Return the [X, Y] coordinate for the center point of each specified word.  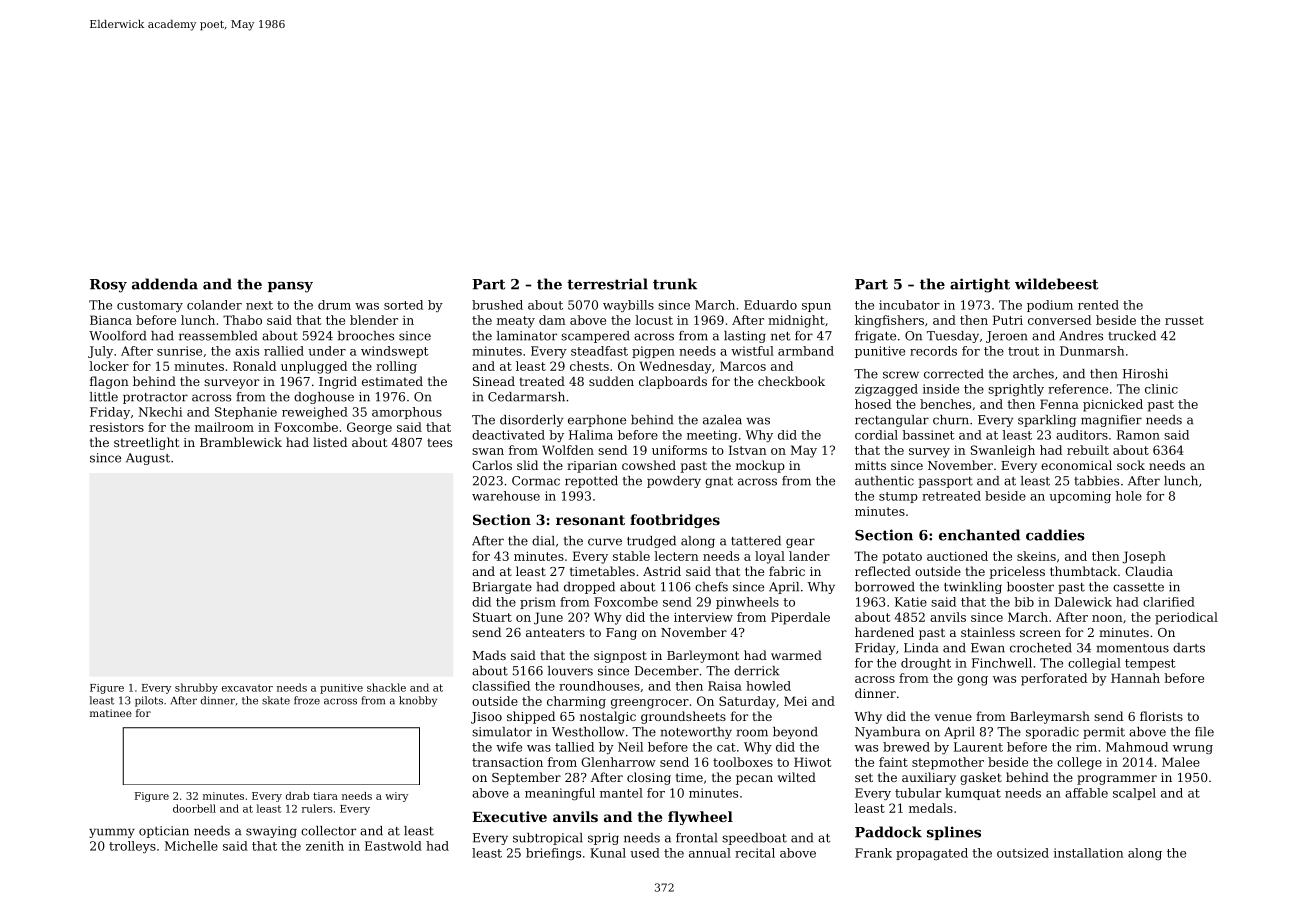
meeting [712, 436]
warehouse [506, 496]
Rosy [108, 286]
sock [1131, 465]
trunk [675, 284]
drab [297, 796]
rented [1098, 305]
